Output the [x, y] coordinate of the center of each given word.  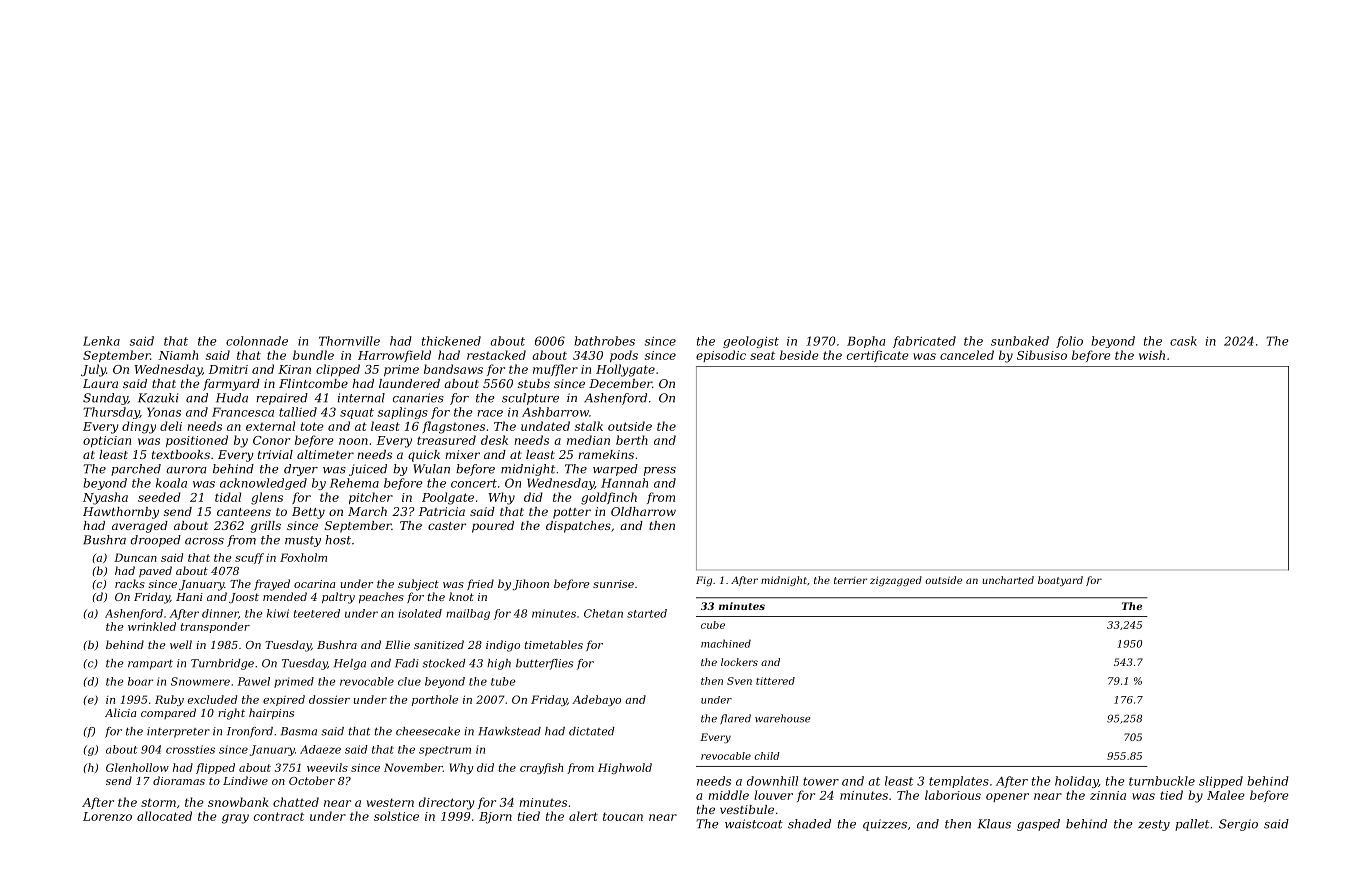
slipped [1221, 782]
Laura [100, 383]
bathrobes [604, 341]
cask [1183, 341]
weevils [327, 767]
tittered [775, 681]
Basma [299, 731]
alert [583, 816]
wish [1152, 355]
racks [130, 583]
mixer [462, 454]
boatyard [1060, 581]
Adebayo [596, 700]
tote [312, 426]
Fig [704, 581]
